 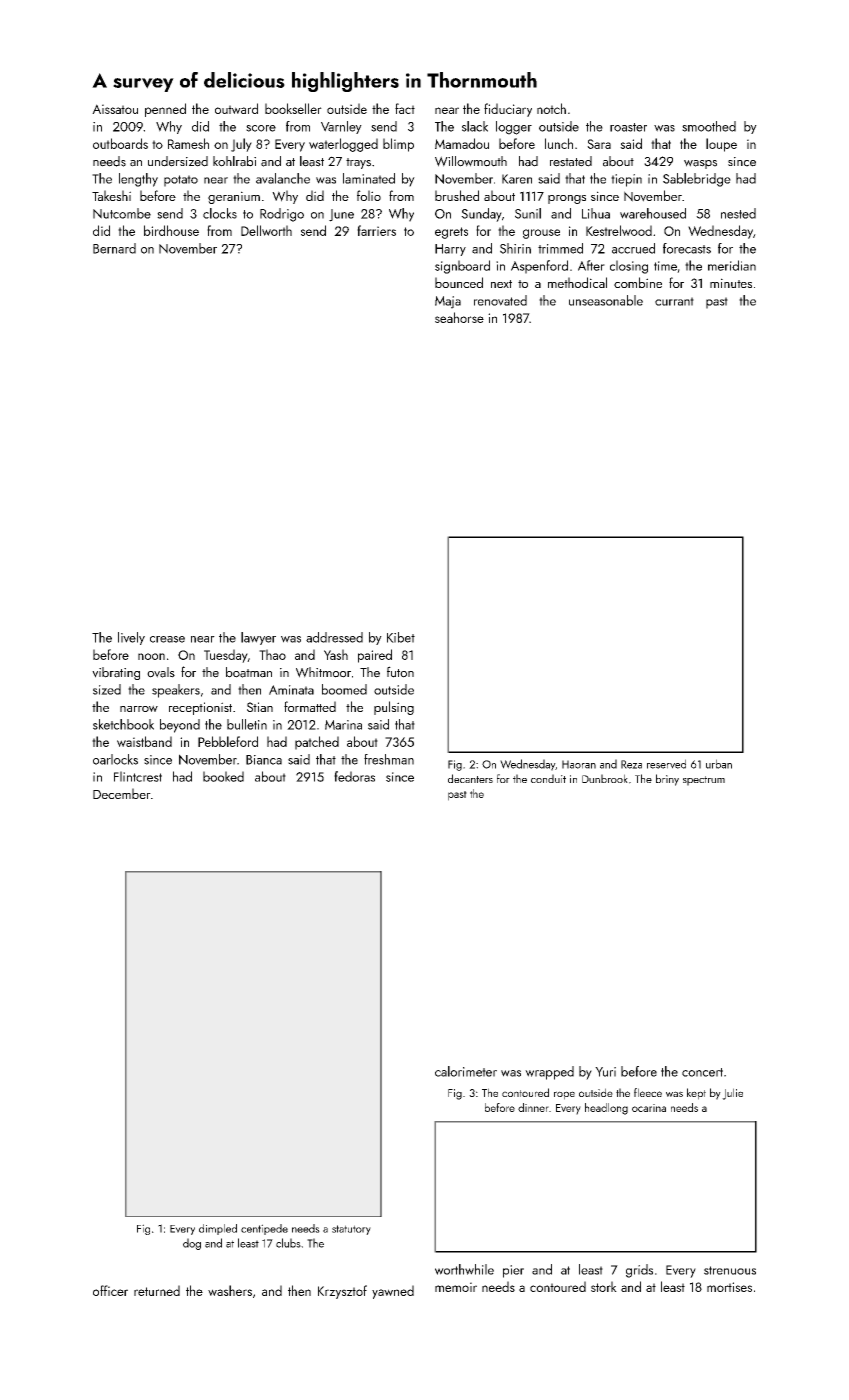 What do you see at coordinates (606, 300) in the image?
I see `unseasonable` at bounding box center [606, 300].
